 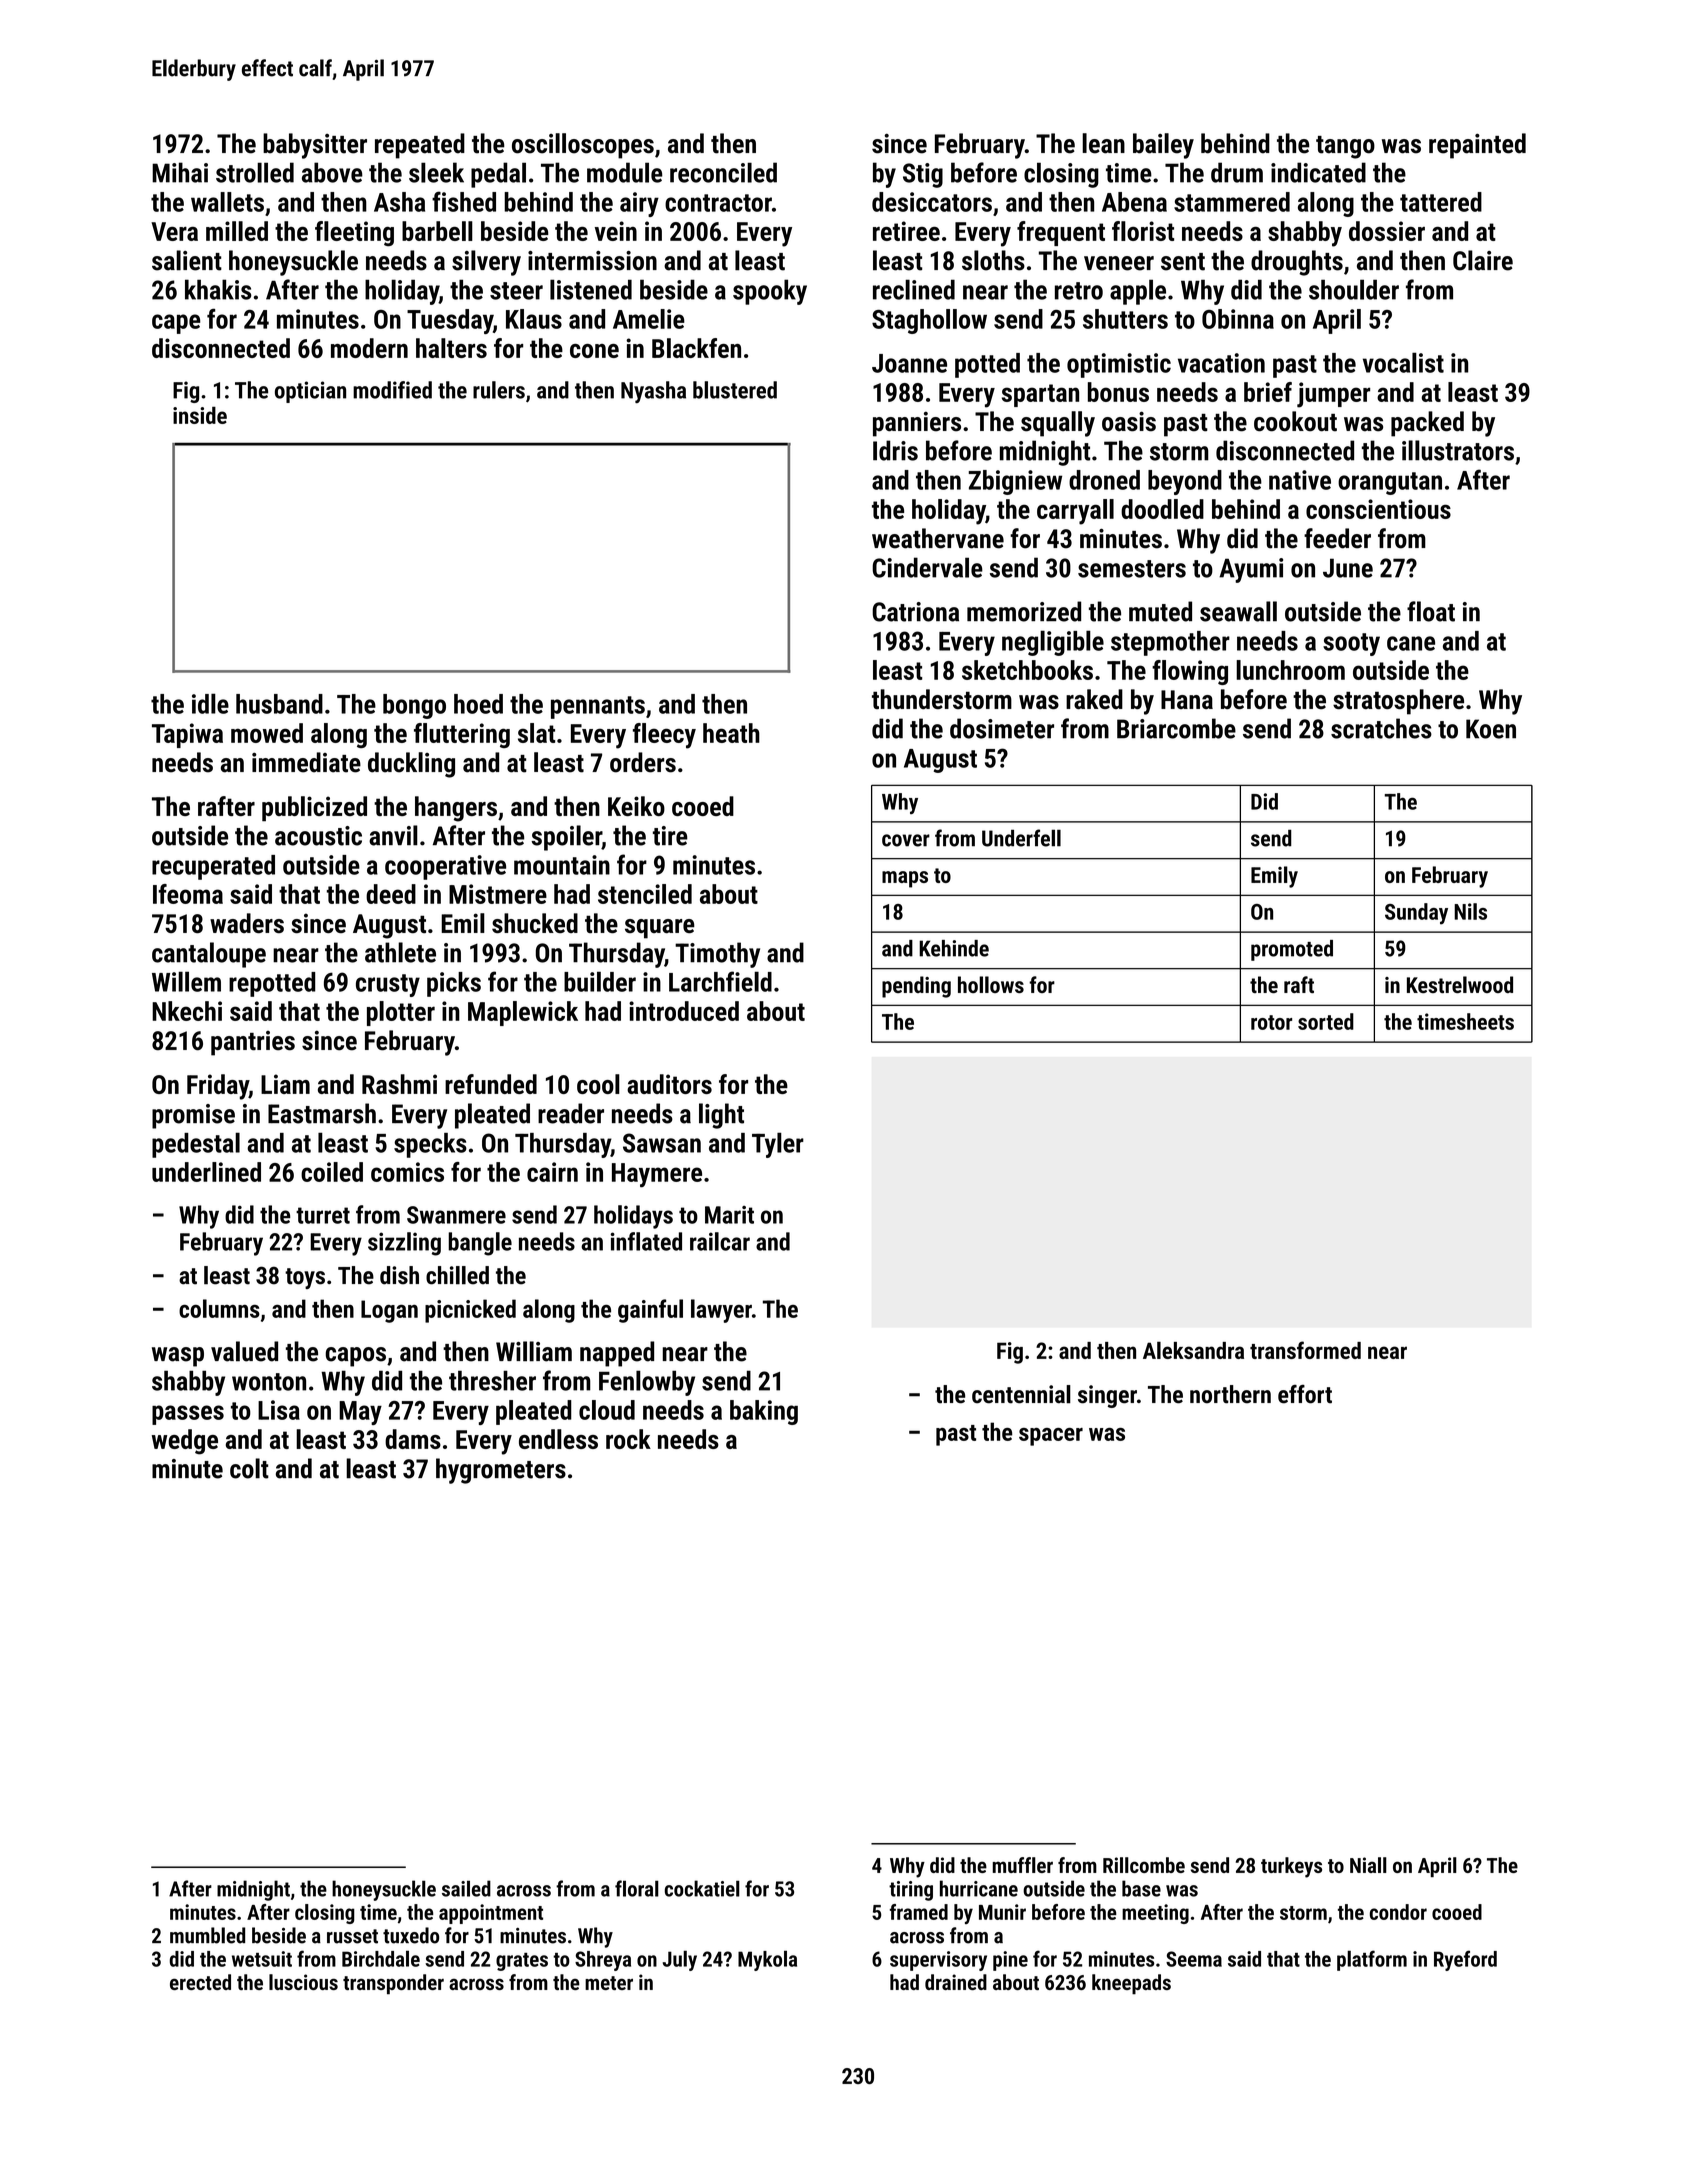 What do you see at coordinates (414, 706) in the document?
I see `bongo` at bounding box center [414, 706].
